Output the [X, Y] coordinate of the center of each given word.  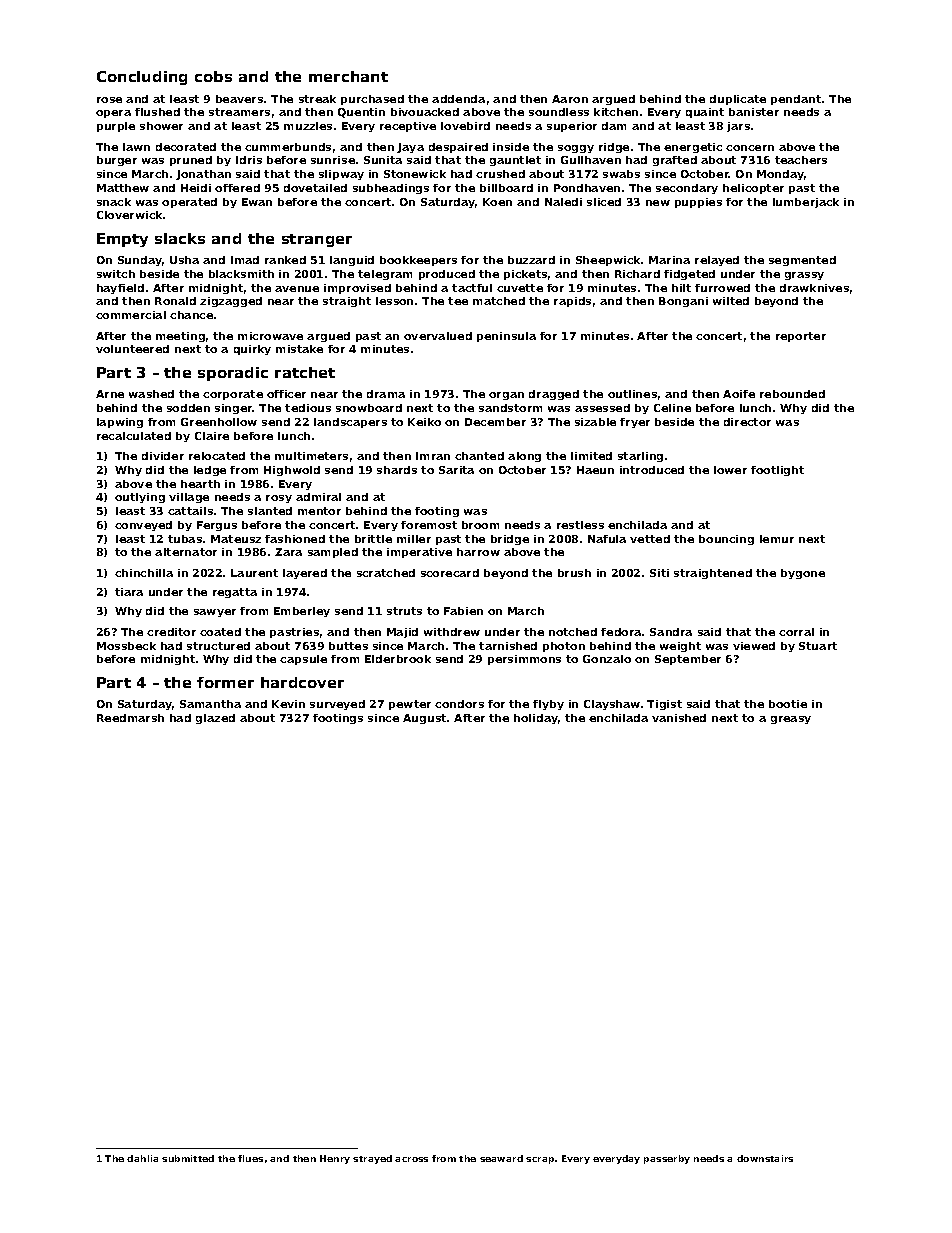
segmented [802, 261]
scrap [540, 1160]
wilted [731, 301]
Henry [335, 1159]
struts [404, 611]
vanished [679, 718]
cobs [213, 76]
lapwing [120, 423]
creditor [171, 632]
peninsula [506, 337]
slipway [341, 175]
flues [250, 1158]
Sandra [671, 632]
